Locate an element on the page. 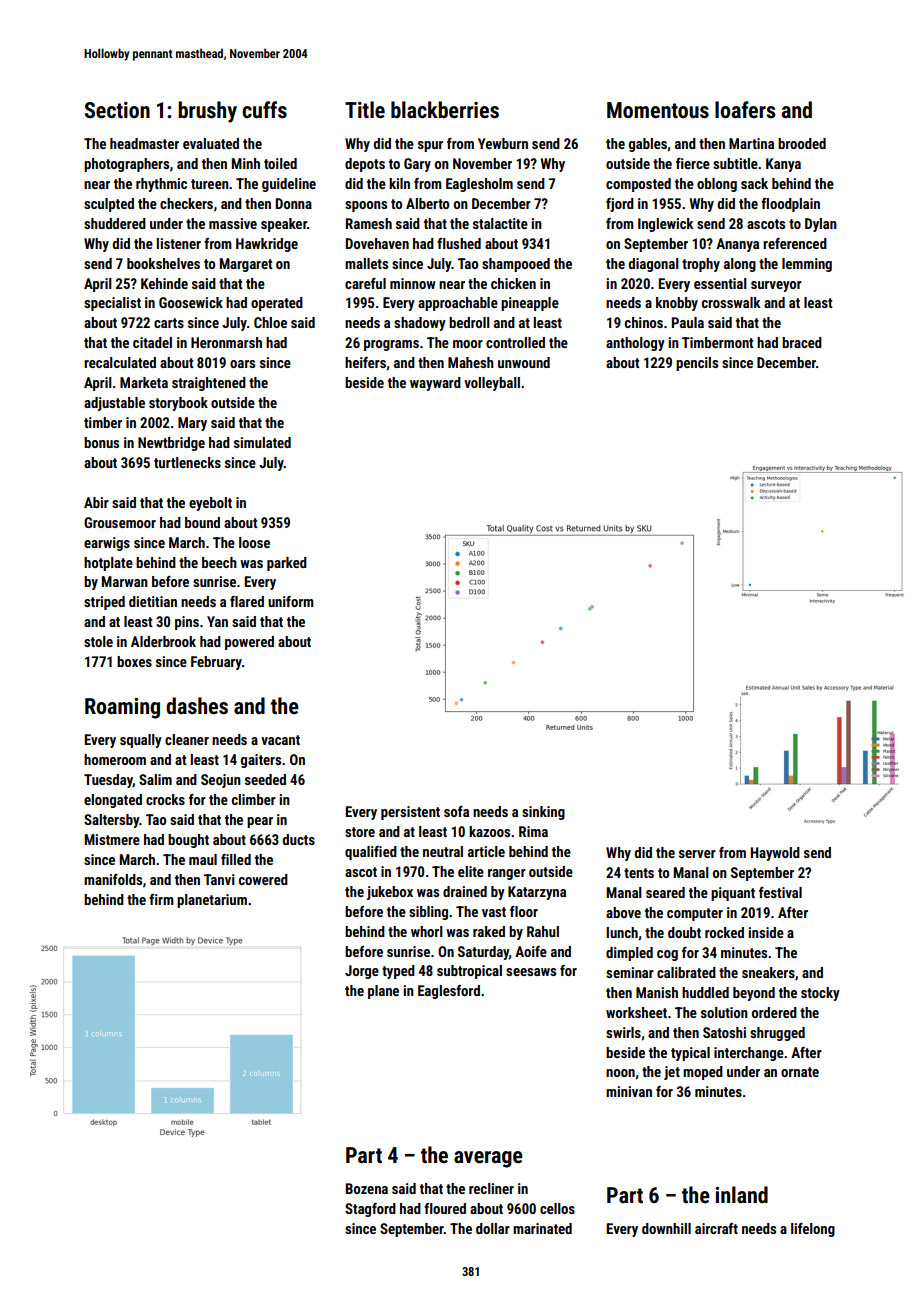 The height and width of the page is (1308, 924). solution is located at coordinates (724, 1012).
